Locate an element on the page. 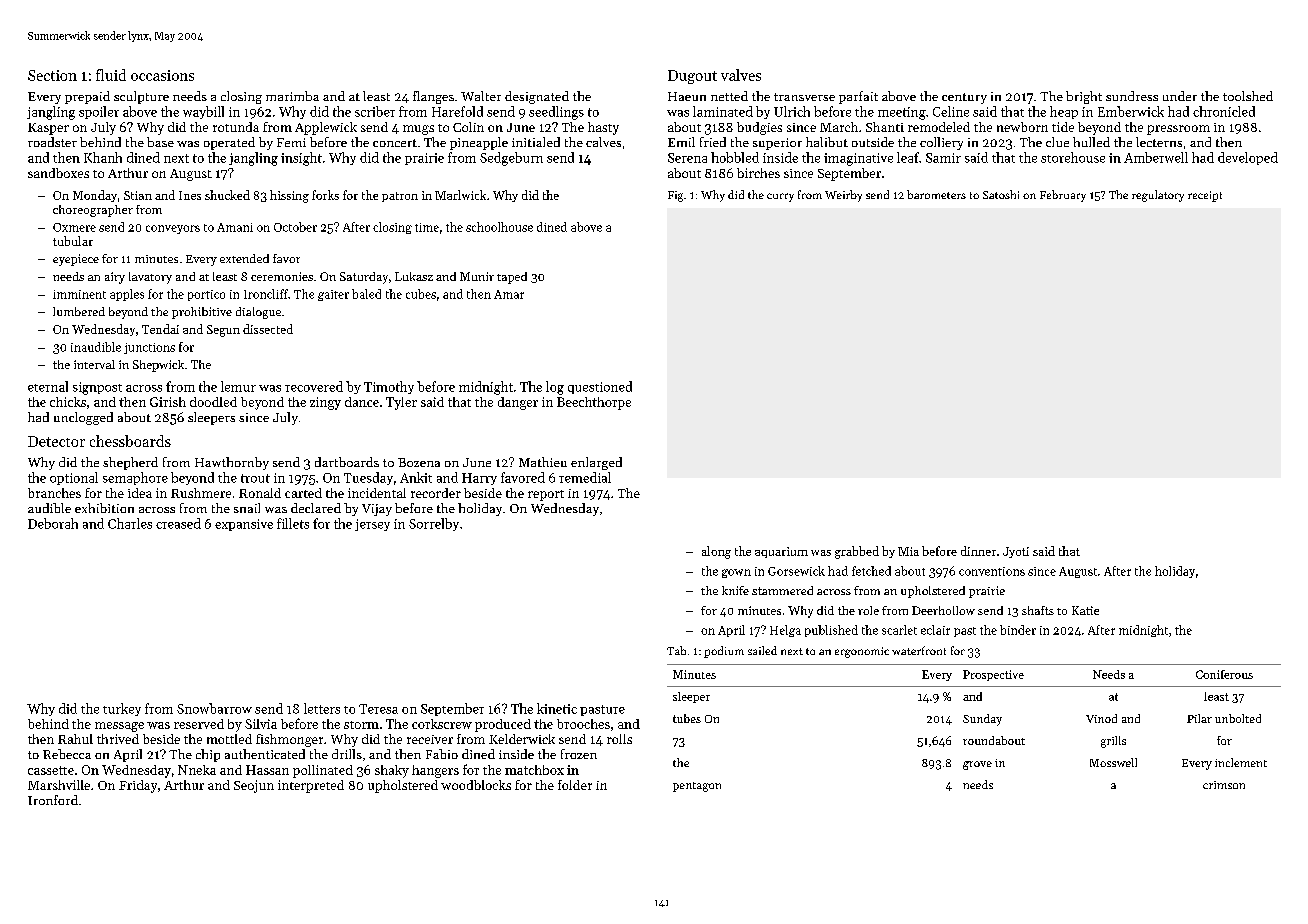 Image resolution: width=1308 pixels, height=924 pixels. Deborah is located at coordinates (53, 523).
